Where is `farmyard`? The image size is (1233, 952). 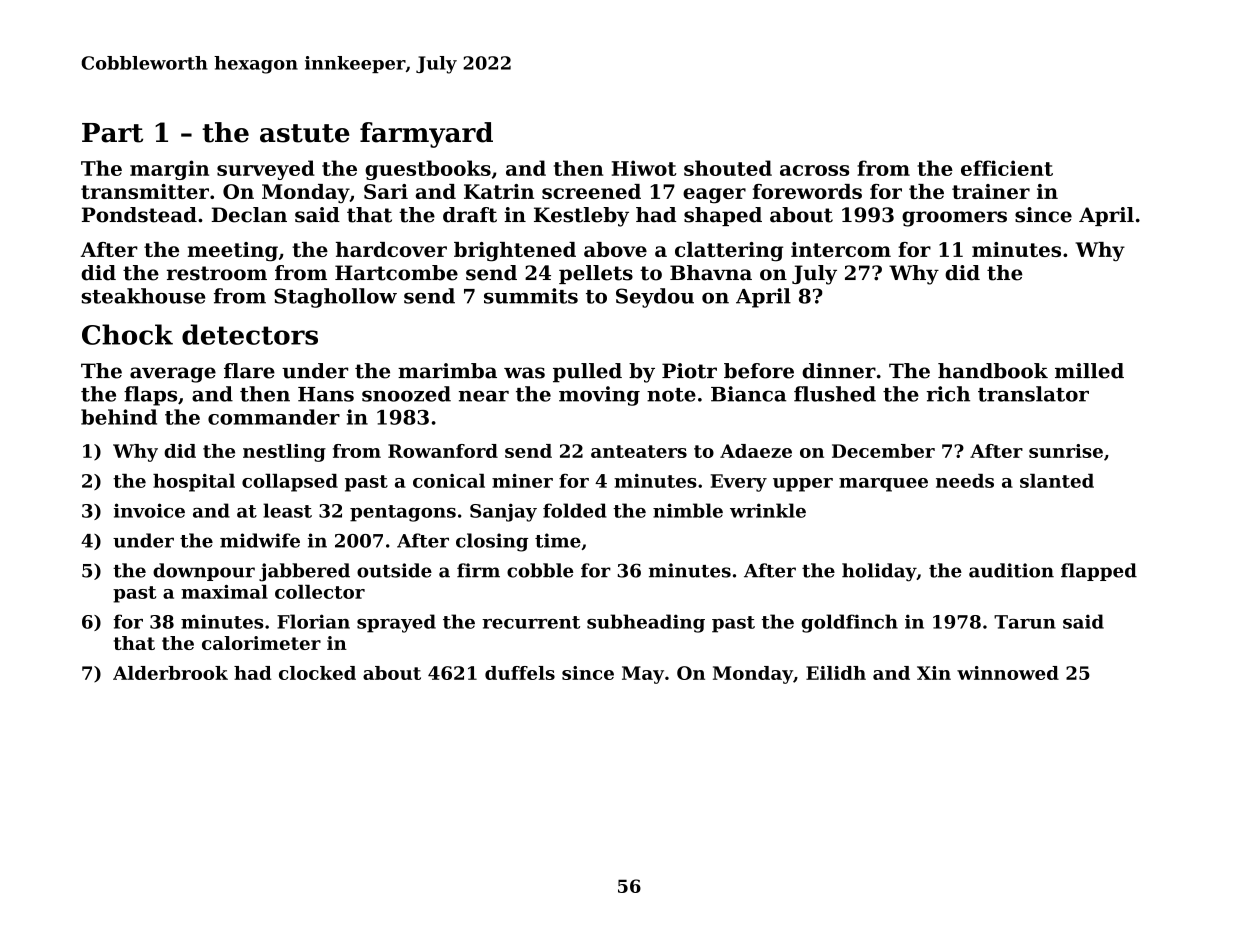 farmyard is located at coordinates (426, 135).
